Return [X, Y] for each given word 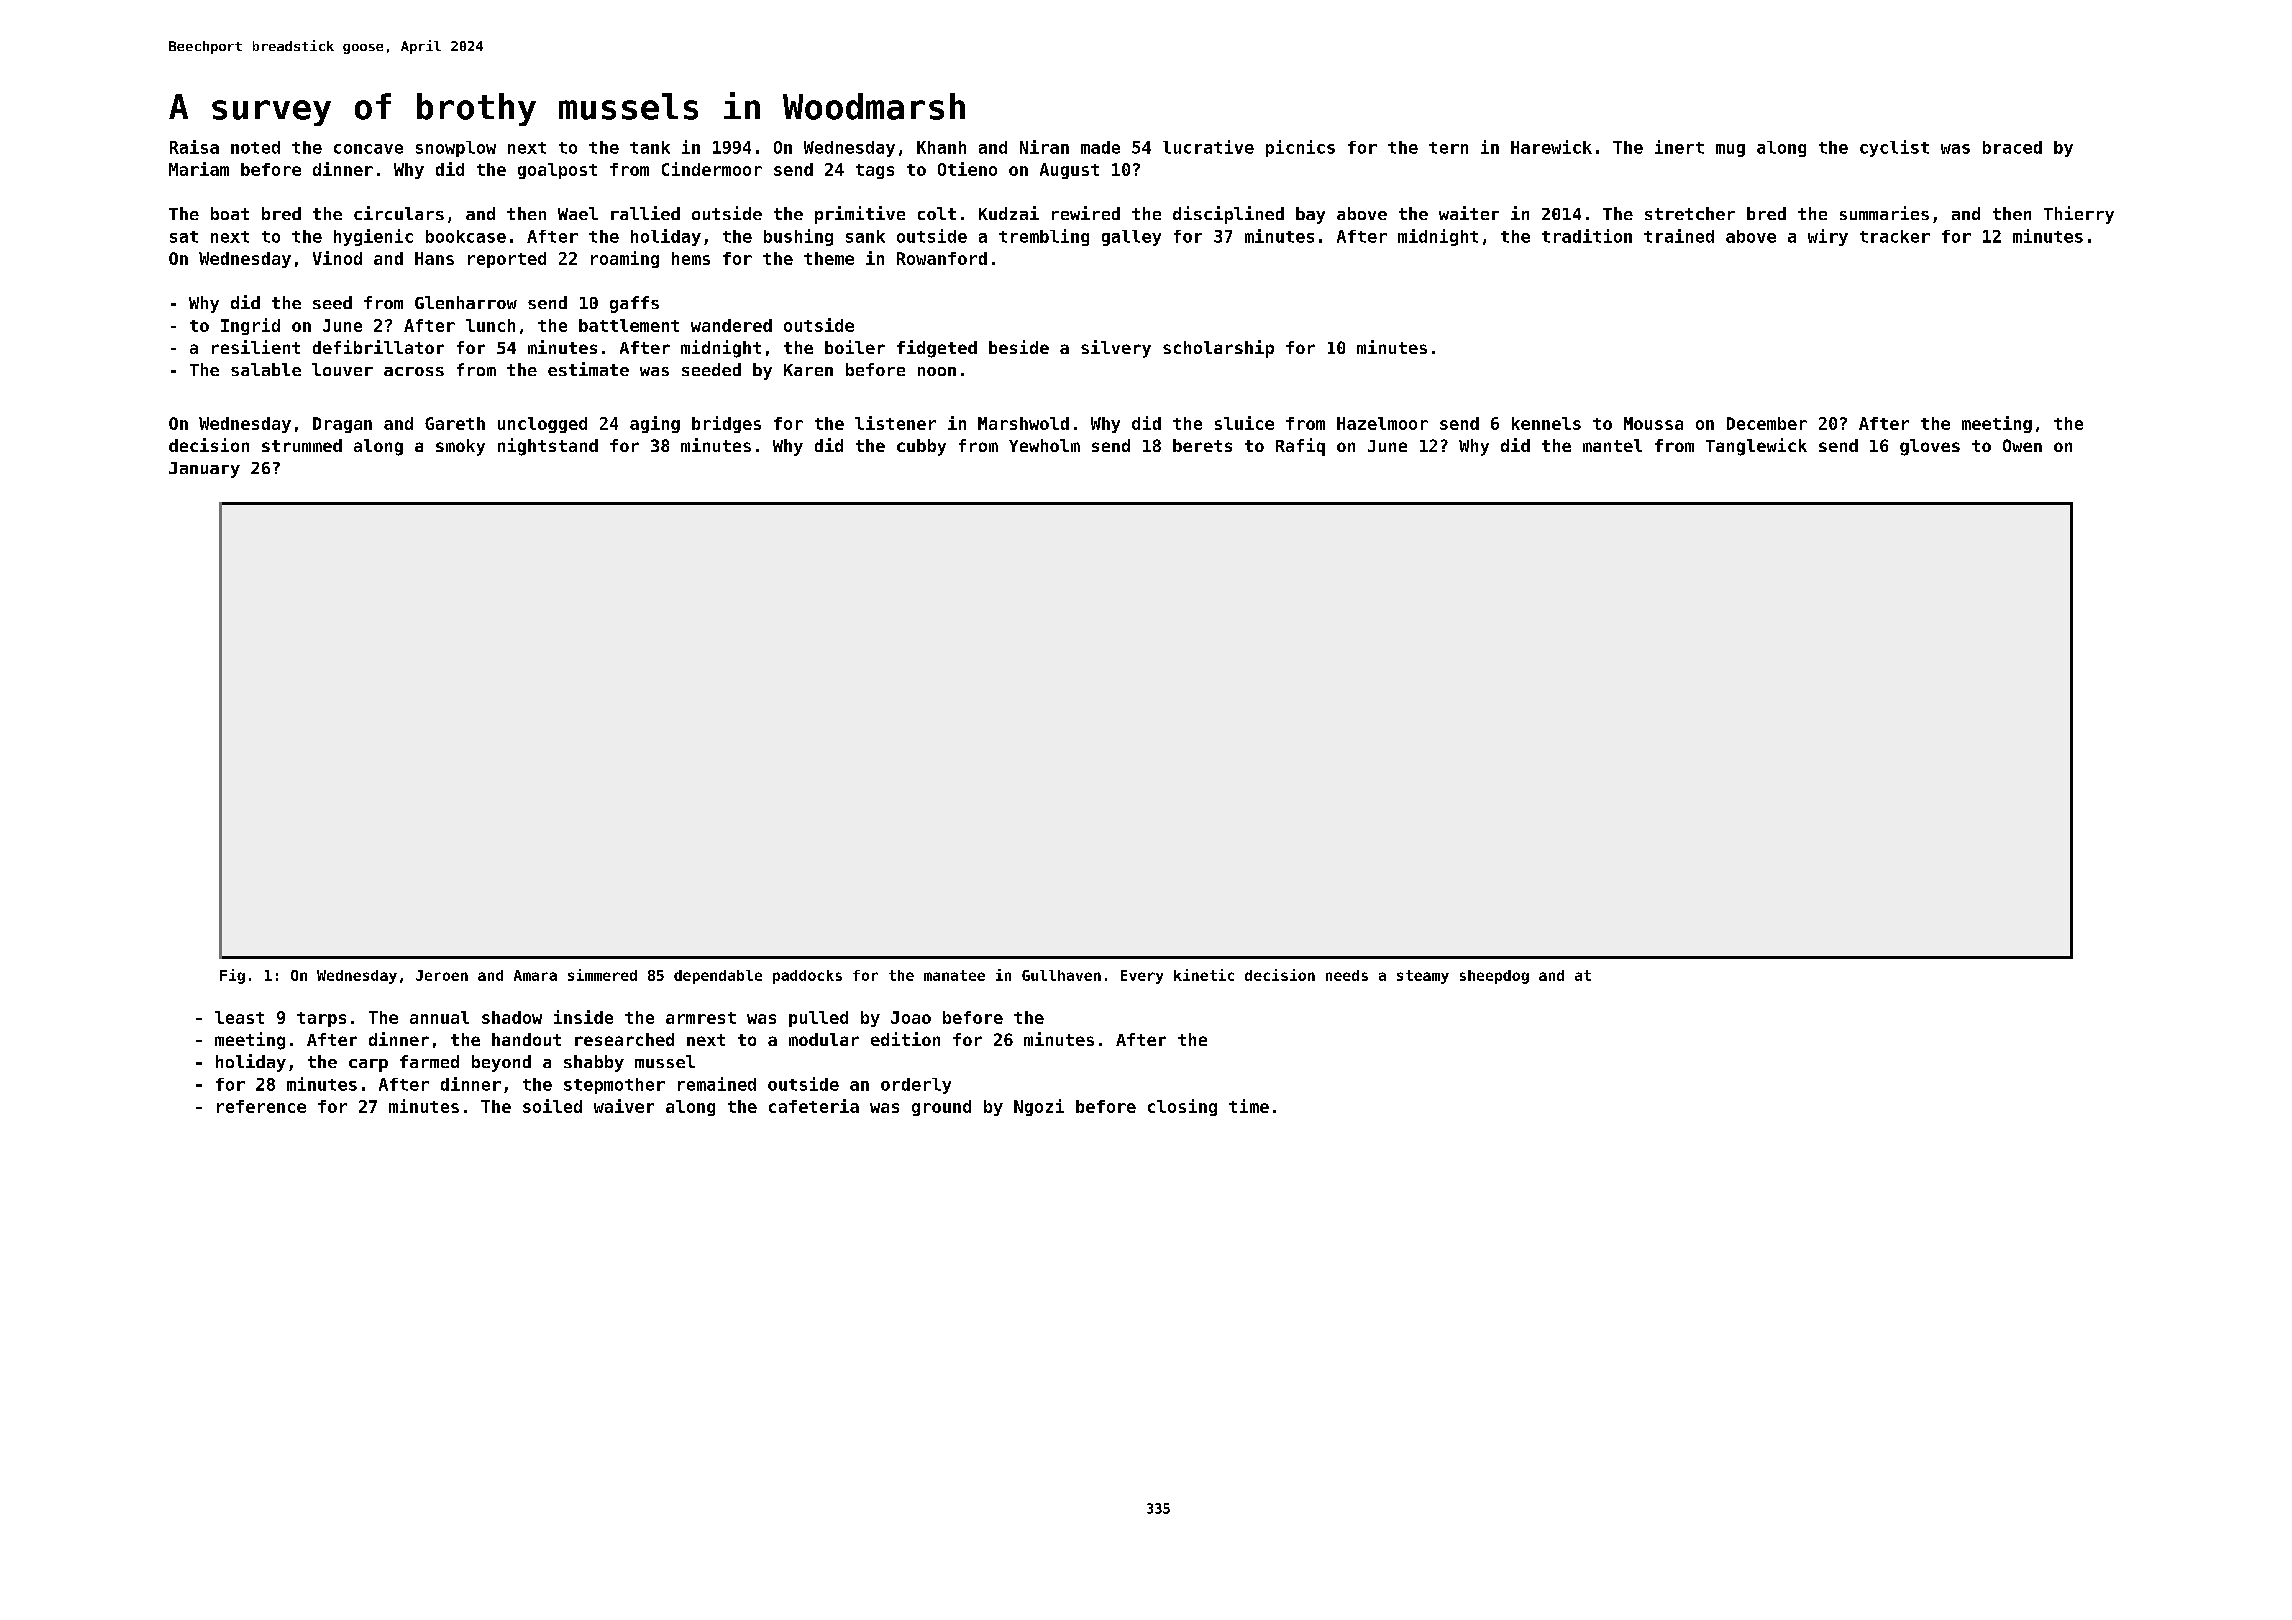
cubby [921, 447]
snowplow [456, 149]
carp [368, 1065]
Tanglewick [1756, 447]
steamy [1423, 977]
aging [655, 424]
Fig [232, 976]
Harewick [1551, 147]
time [1249, 1106]
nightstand [548, 447]
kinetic [1204, 975]
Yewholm [1044, 445]
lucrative [1208, 147]
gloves [1930, 447]
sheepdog [1494, 977]
